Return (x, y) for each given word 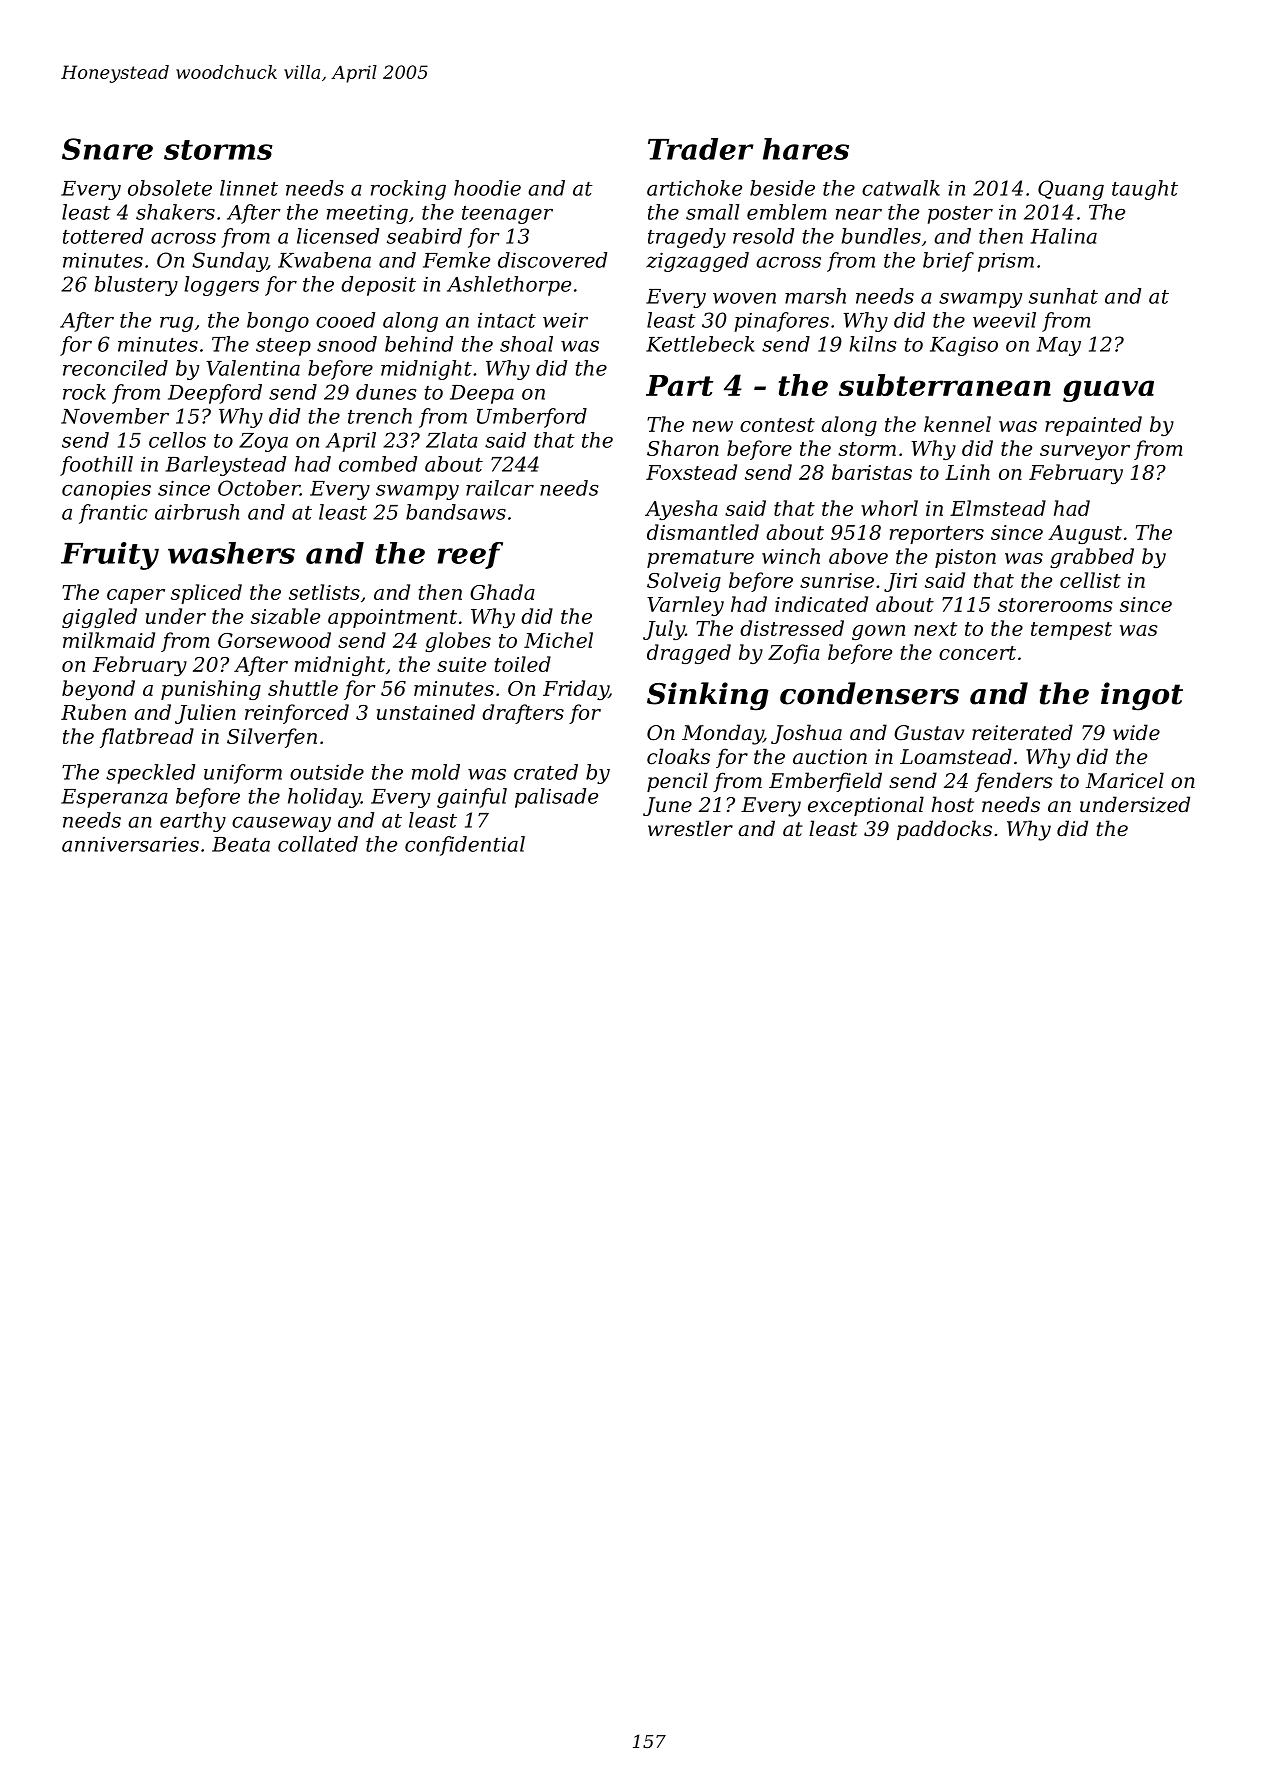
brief (948, 262)
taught (1145, 190)
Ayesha (681, 510)
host (953, 804)
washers (231, 553)
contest (777, 425)
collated (318, 844)
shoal (526, 344)
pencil (677, 782)
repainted (1093, 426)
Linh (967, 472)
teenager (507, 215)
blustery (136, 286)
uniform (243, 774)
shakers (175, 212)
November (115, 416)
